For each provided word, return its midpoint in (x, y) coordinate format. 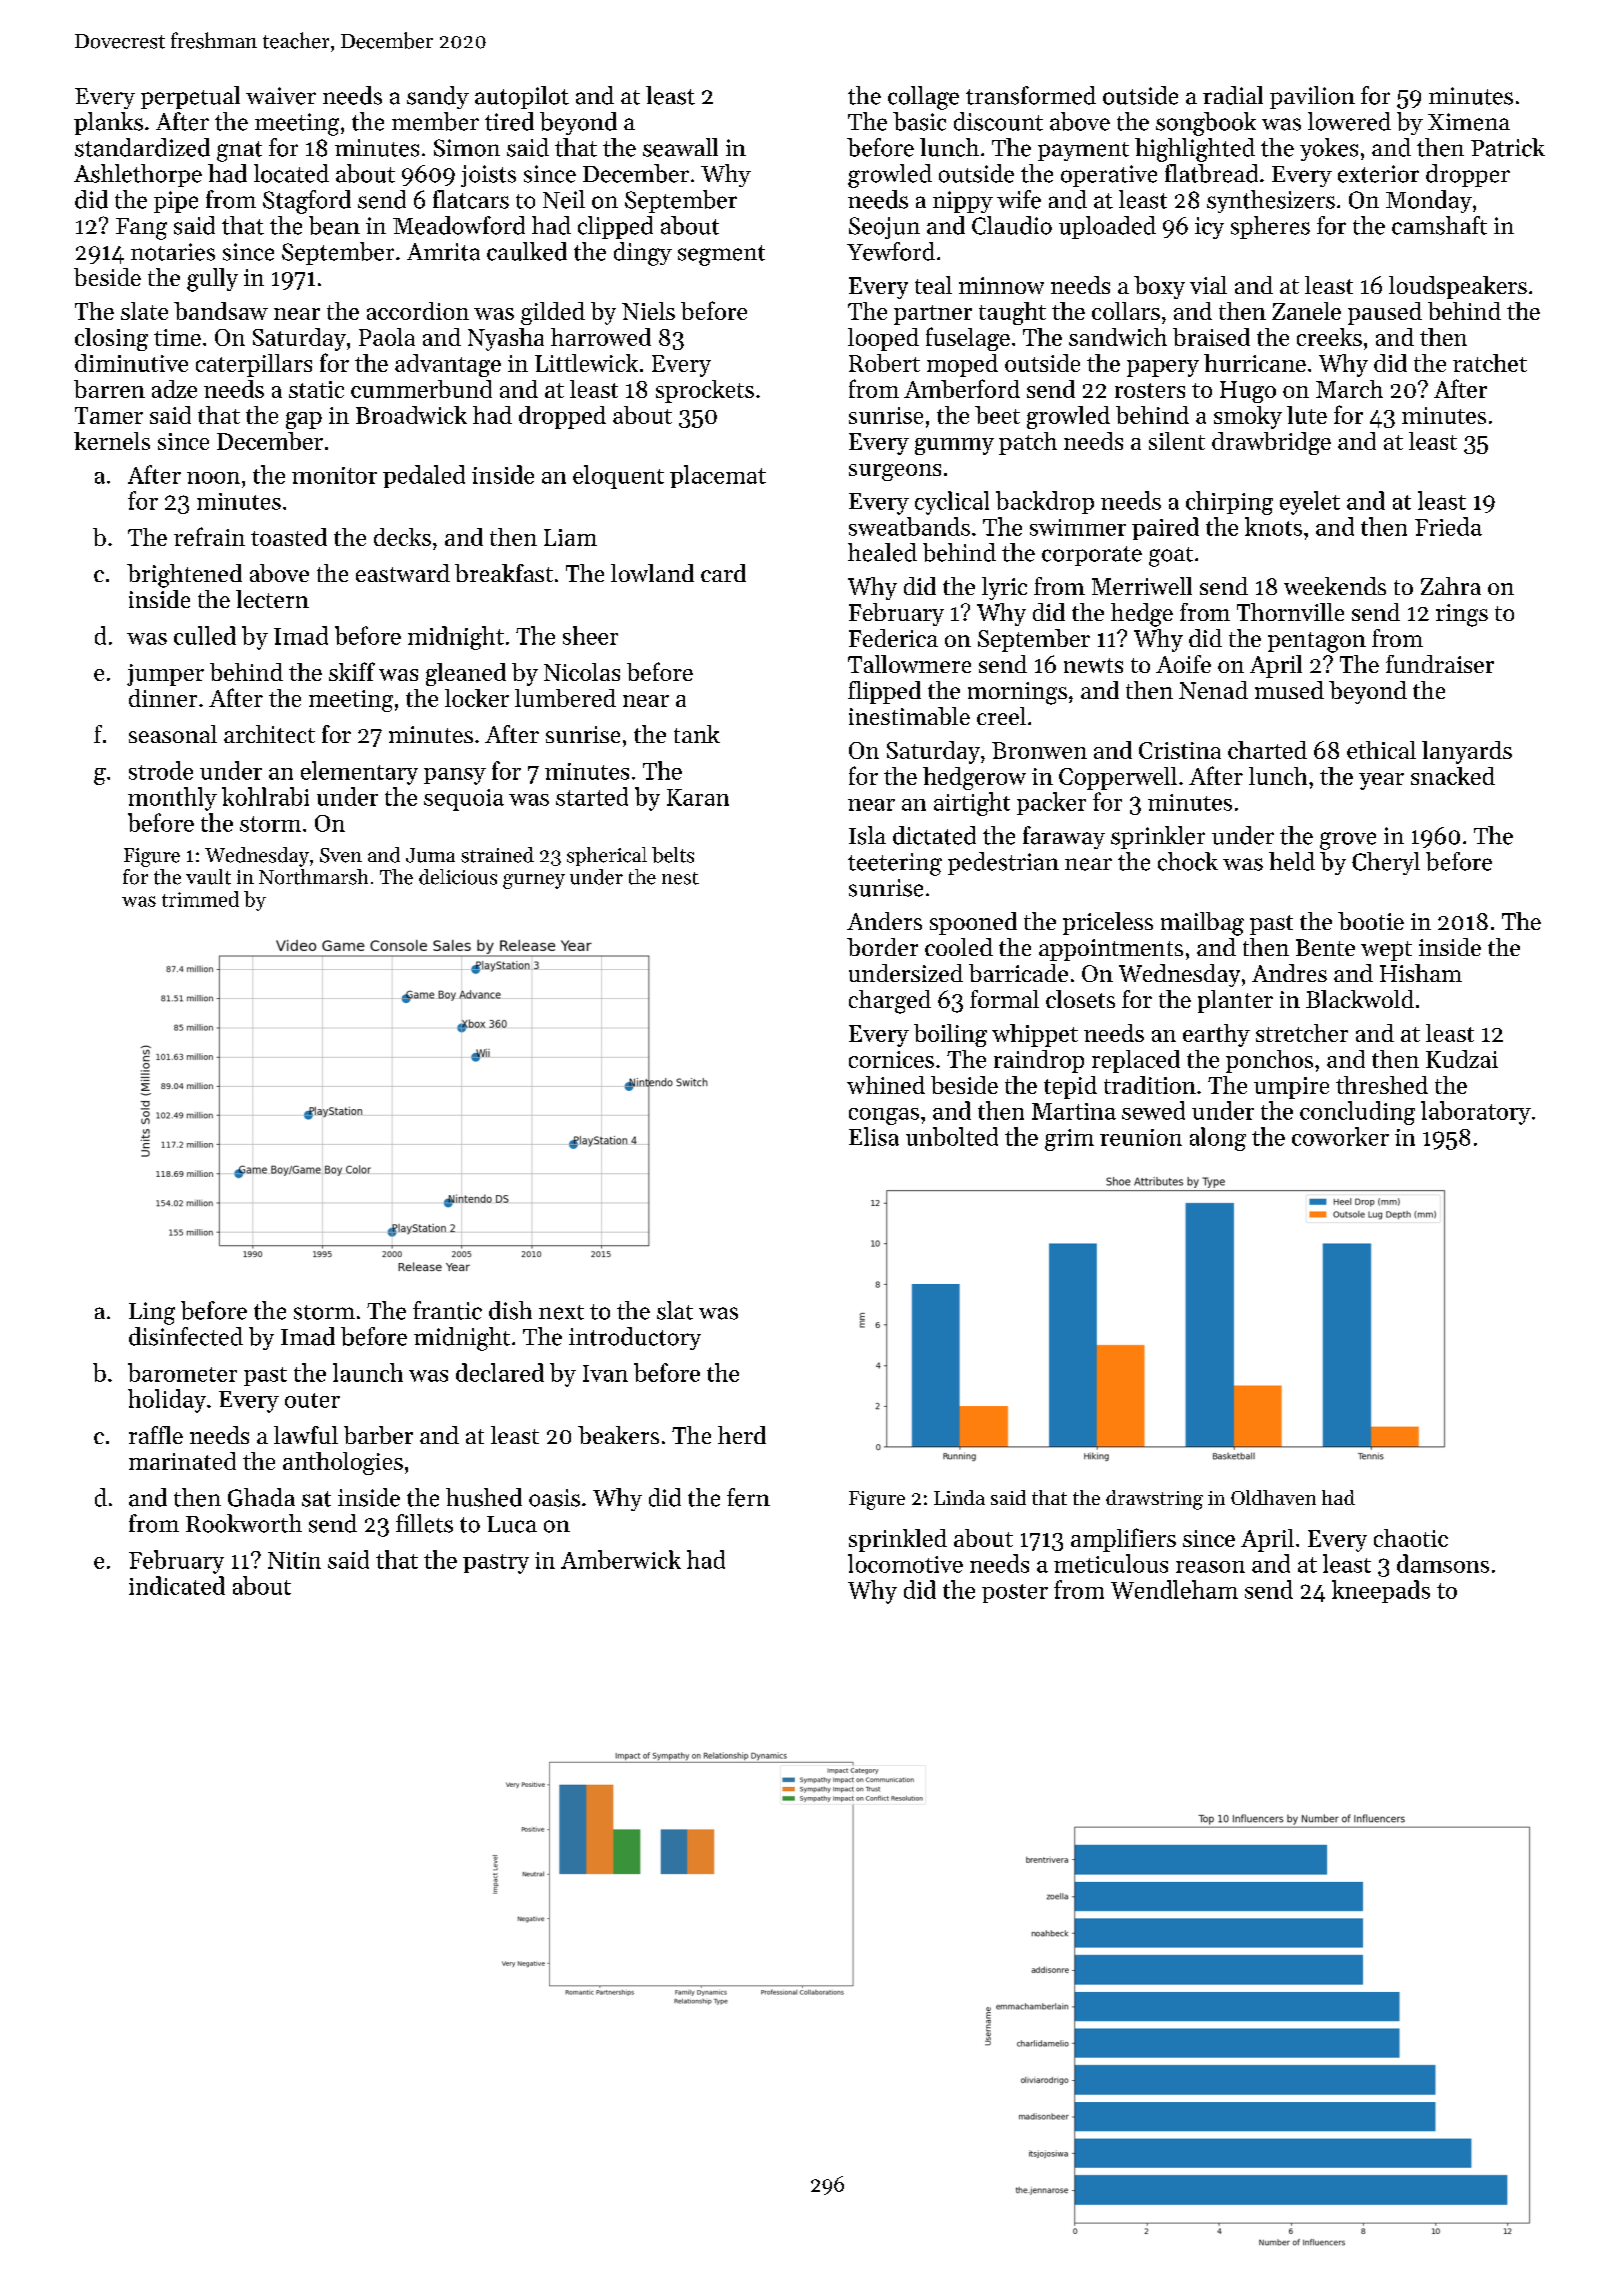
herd (742, 1435)
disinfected (186, 1336)
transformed (1031, 95)
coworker (1340, 1136)
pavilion (1312, 97)
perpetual (190, 97)
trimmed (200, 899)
